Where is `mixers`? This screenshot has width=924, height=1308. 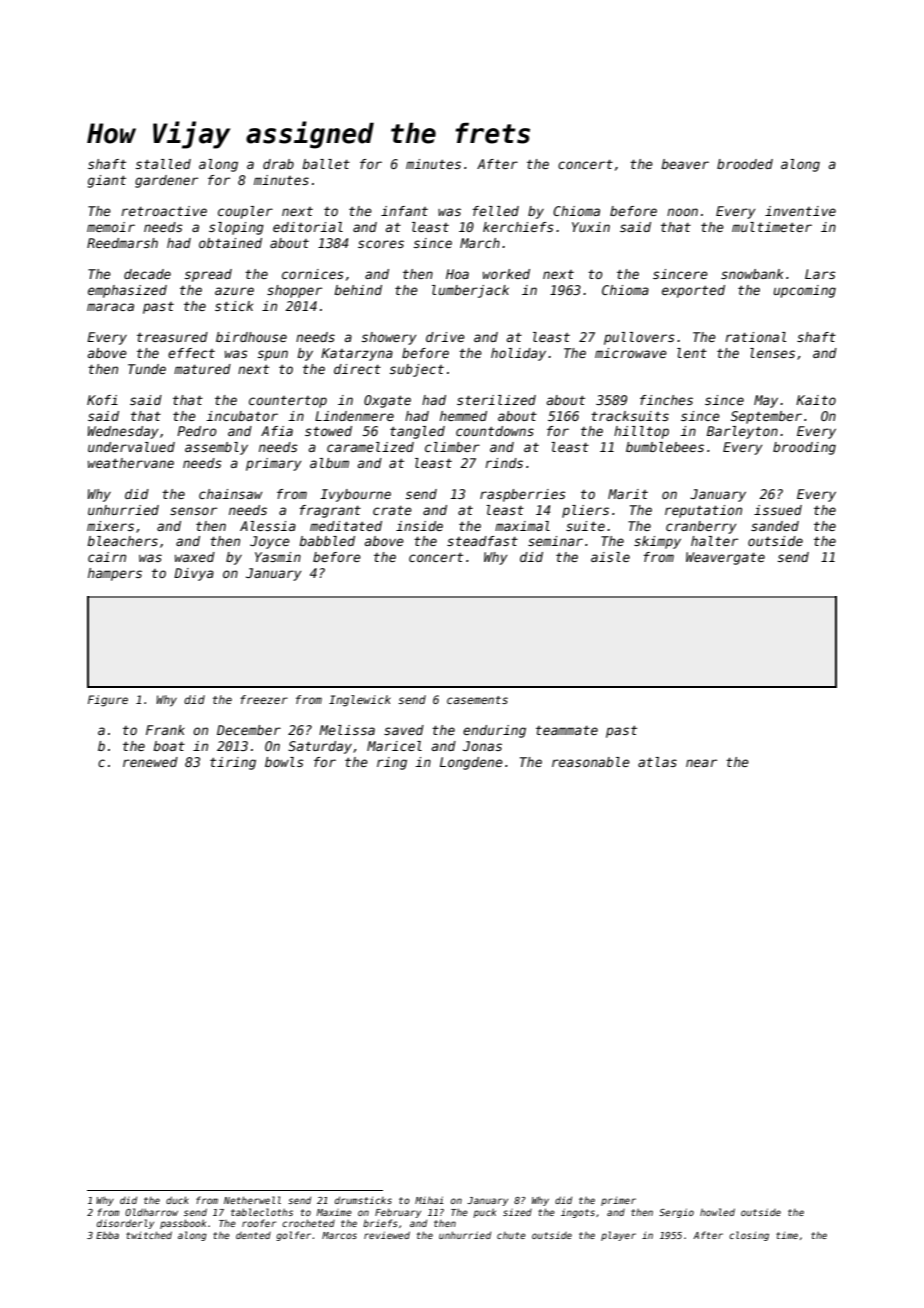 mixers is located at coordinates (110, 526).
